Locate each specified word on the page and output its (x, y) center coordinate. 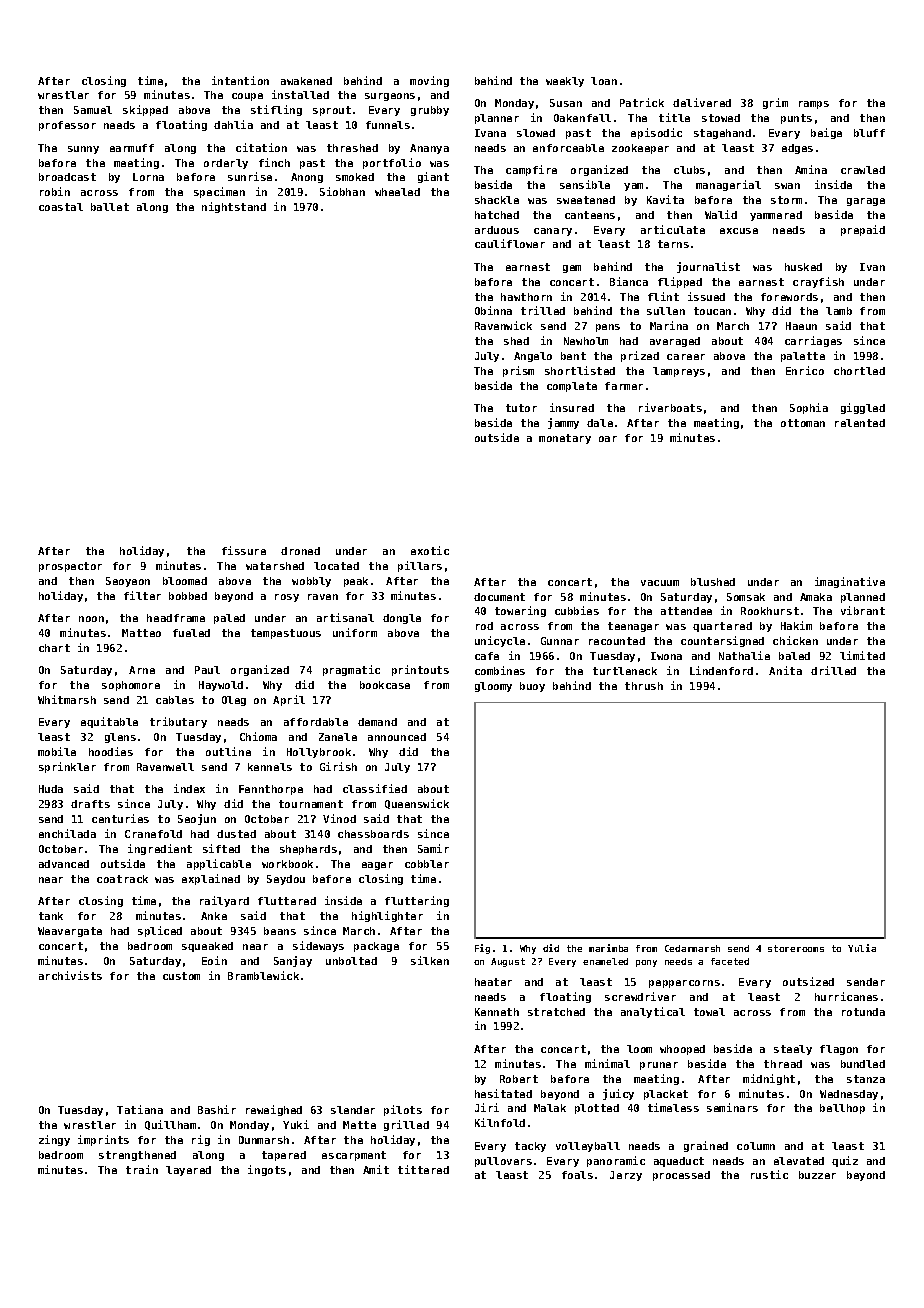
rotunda (863, 1012)
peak (356, 582)
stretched (556, 1012)
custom (181, 976)
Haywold (221, 686)
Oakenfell (582, 118)
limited (862, 655)
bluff (869, 133)
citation (261, 147)
